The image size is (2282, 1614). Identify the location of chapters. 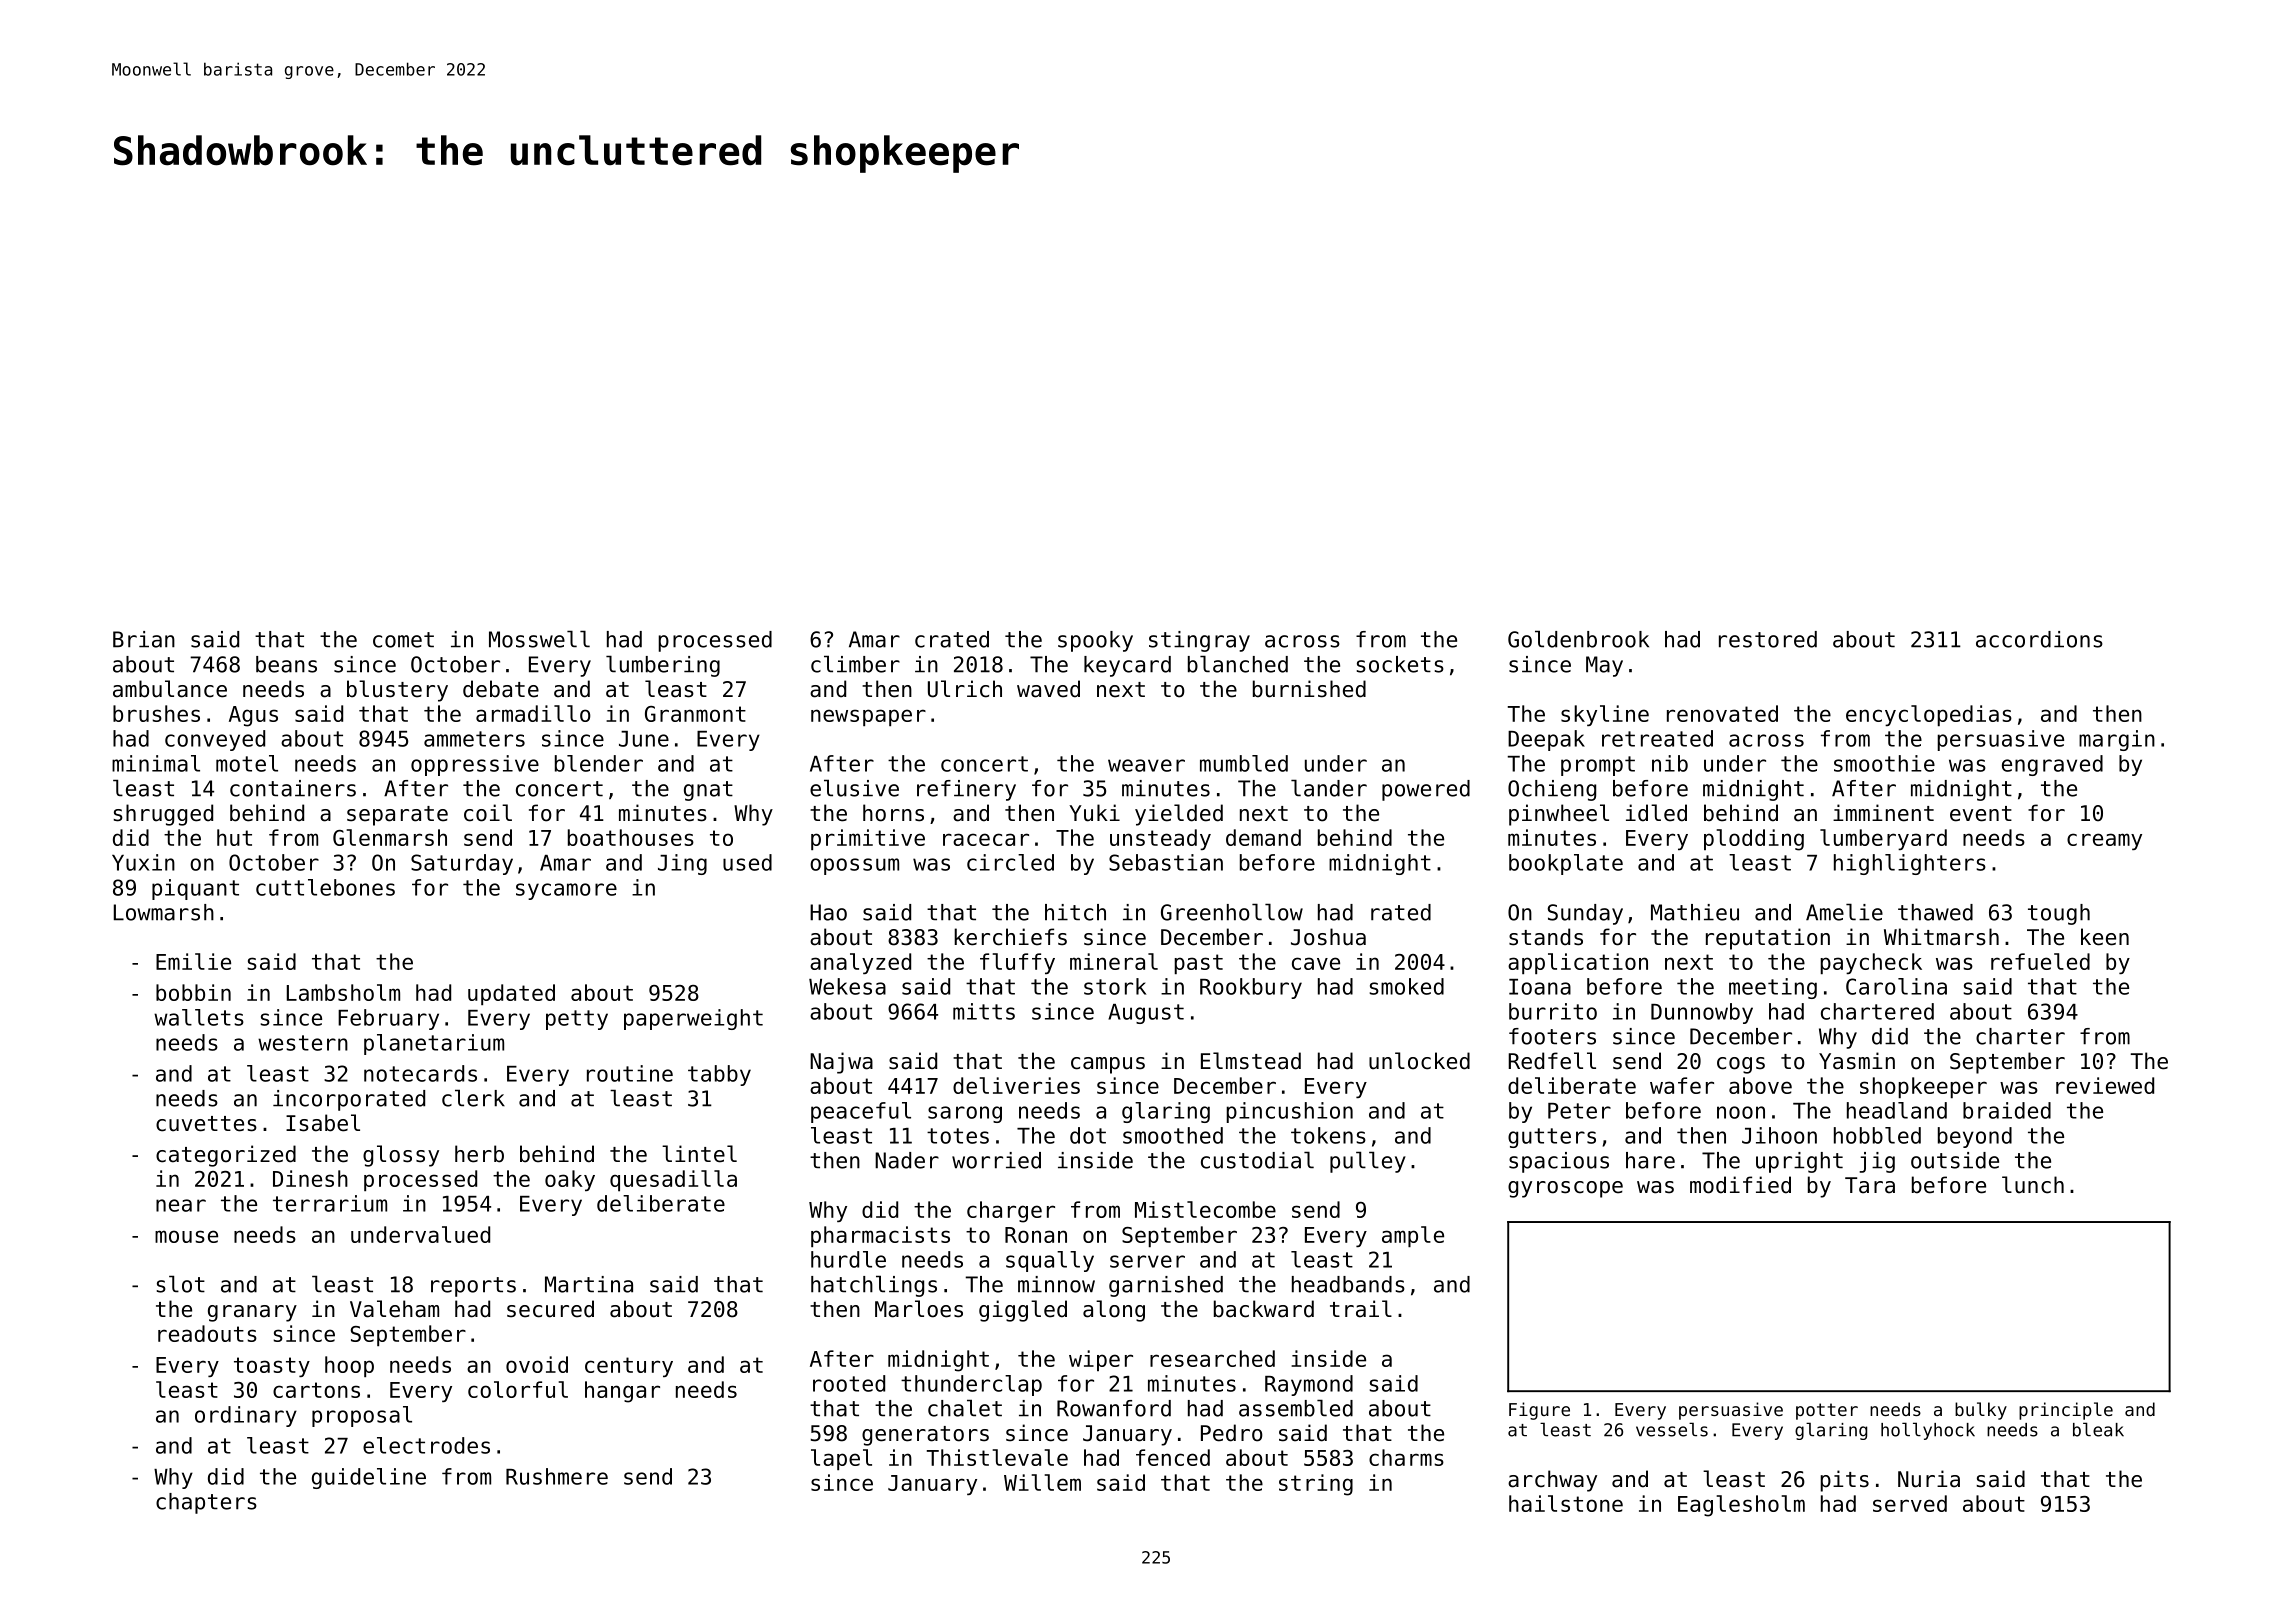
(206, 1503).
